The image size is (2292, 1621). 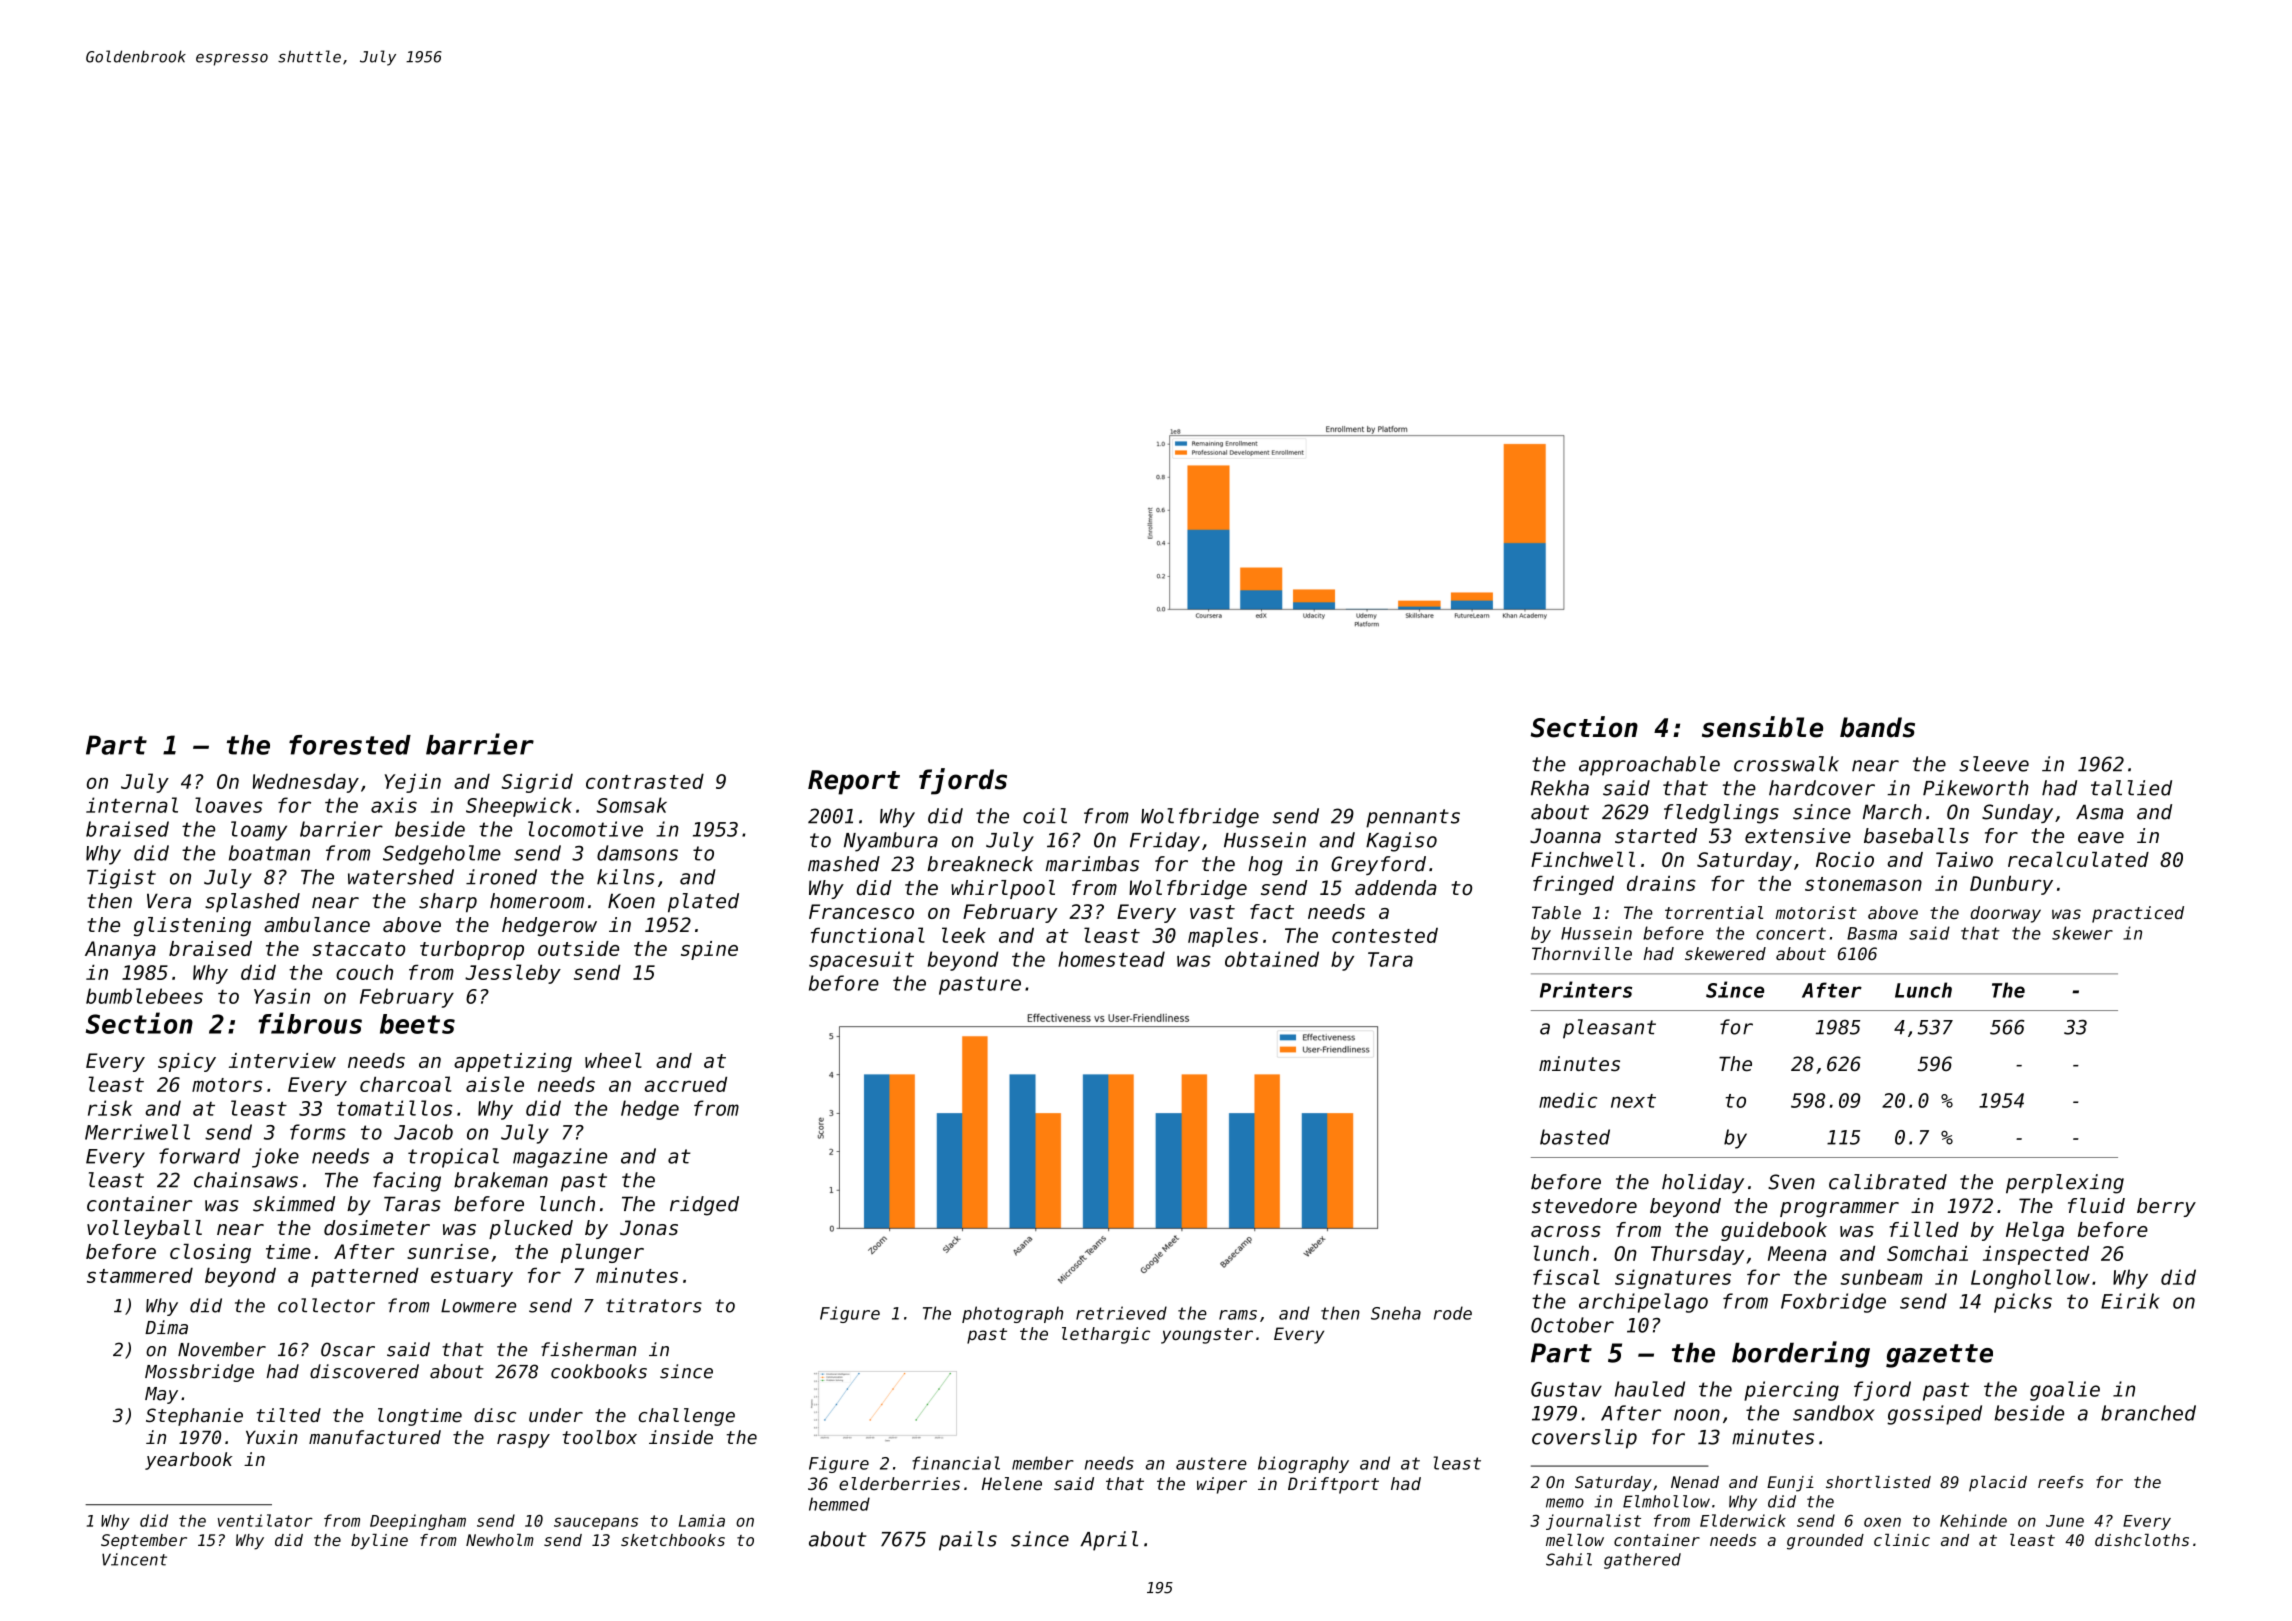 What do you see at coordinates (645, 781) in the screenshot?
I see `contrasted` at bounding box center [645, 781].
